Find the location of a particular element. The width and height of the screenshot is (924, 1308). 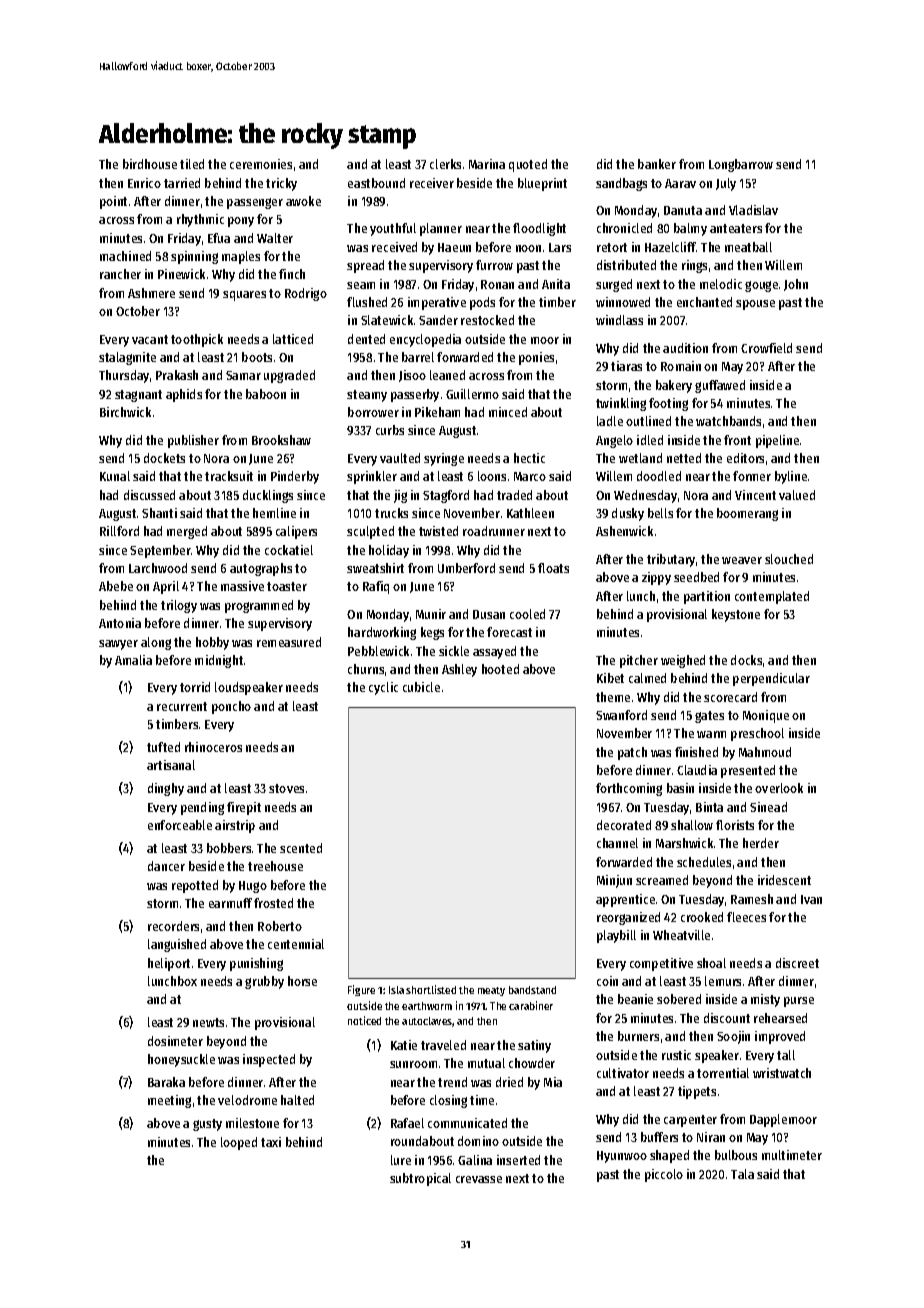

along is located at coordinates (156, 643).
